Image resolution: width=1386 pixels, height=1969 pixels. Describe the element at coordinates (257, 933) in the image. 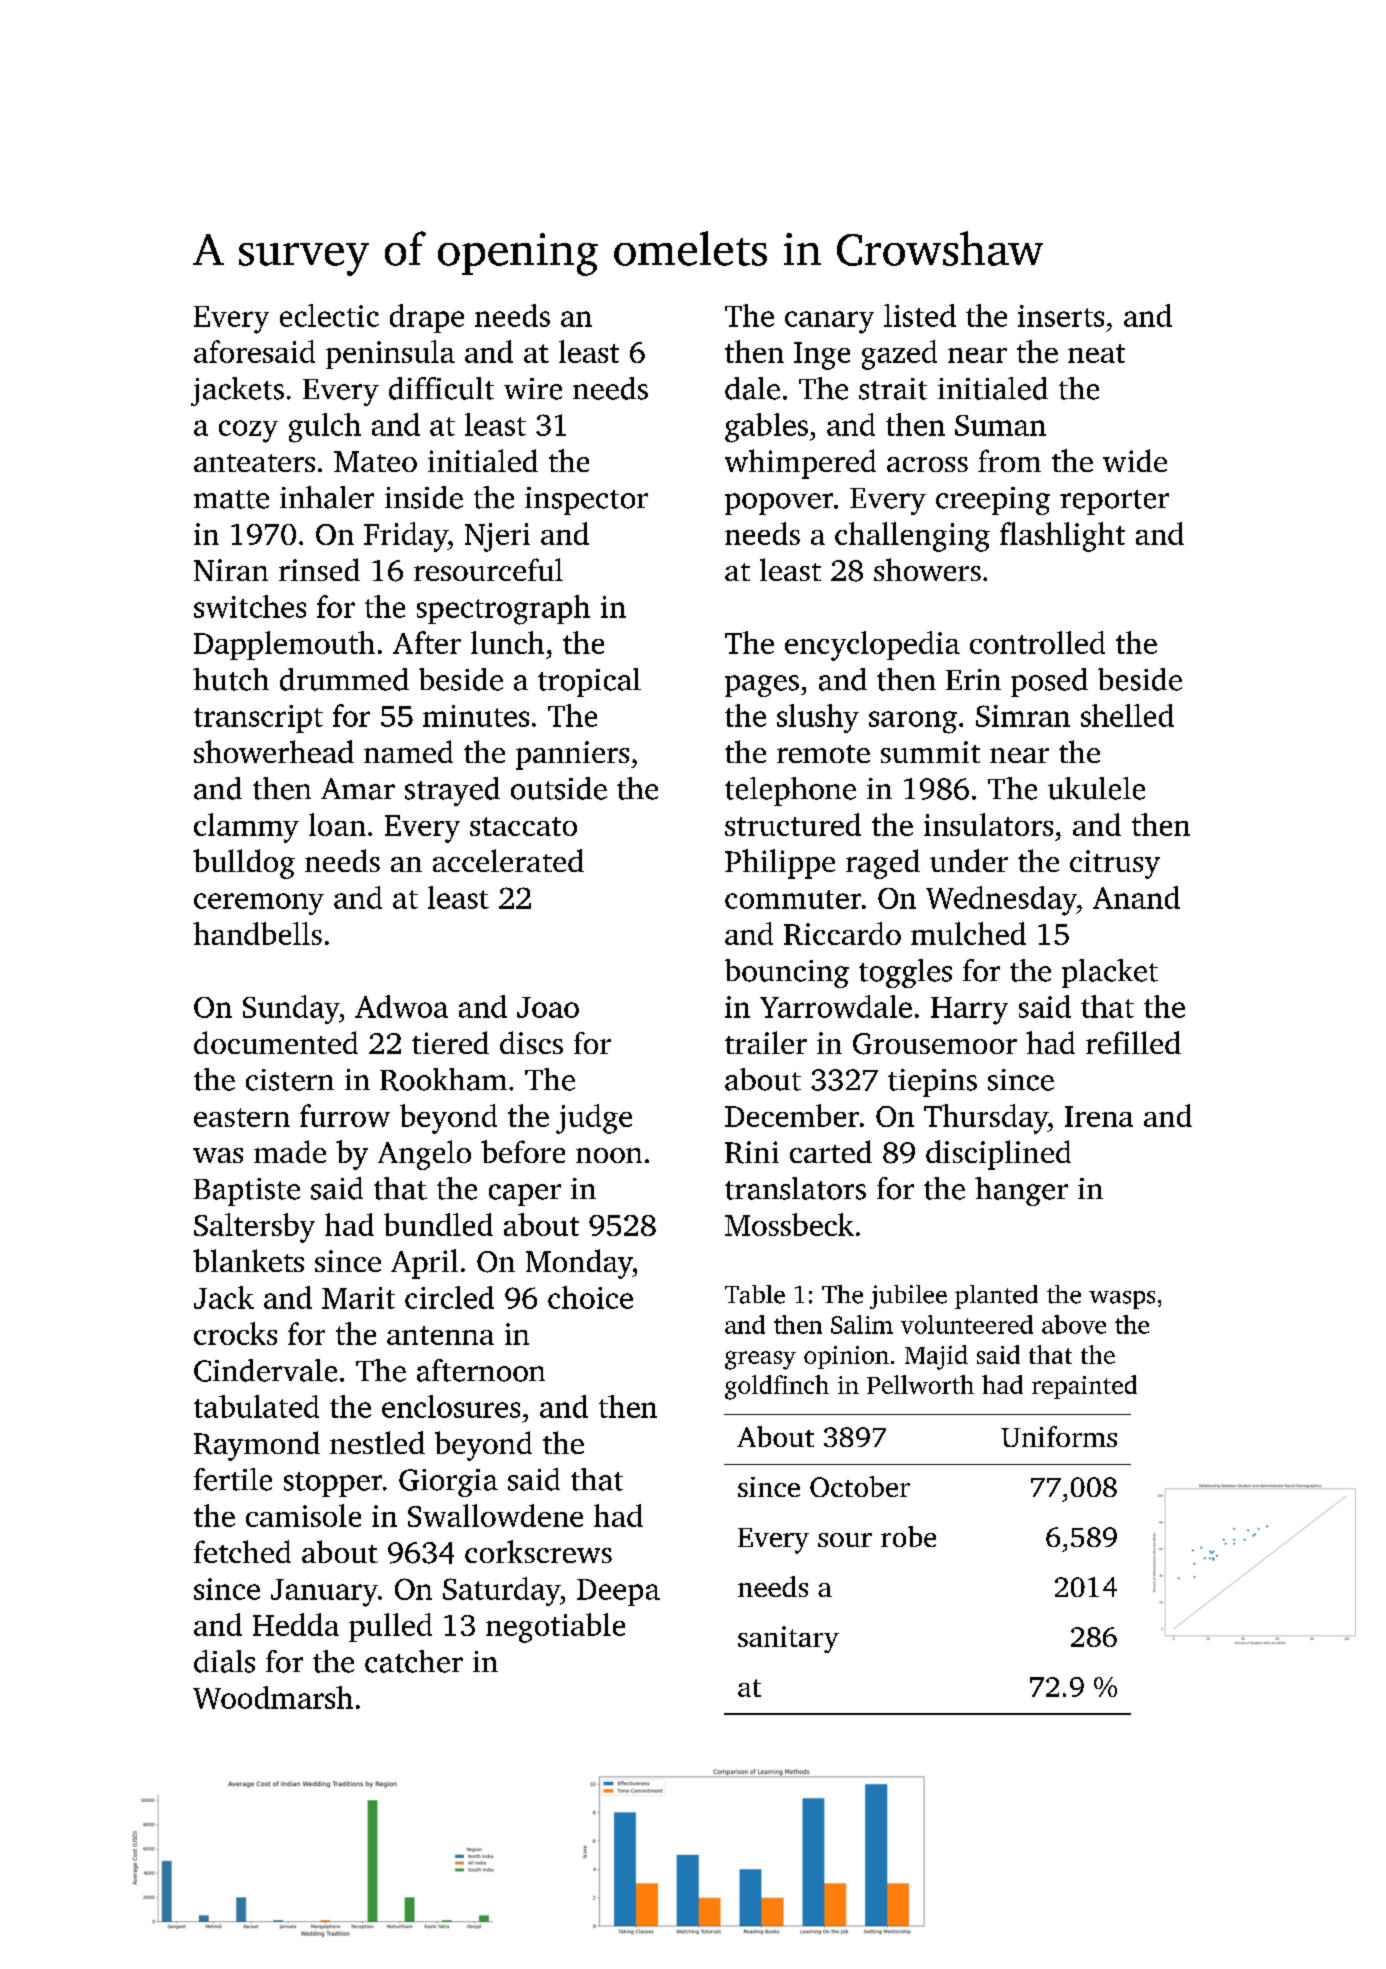

I see `handbells` at that location.
